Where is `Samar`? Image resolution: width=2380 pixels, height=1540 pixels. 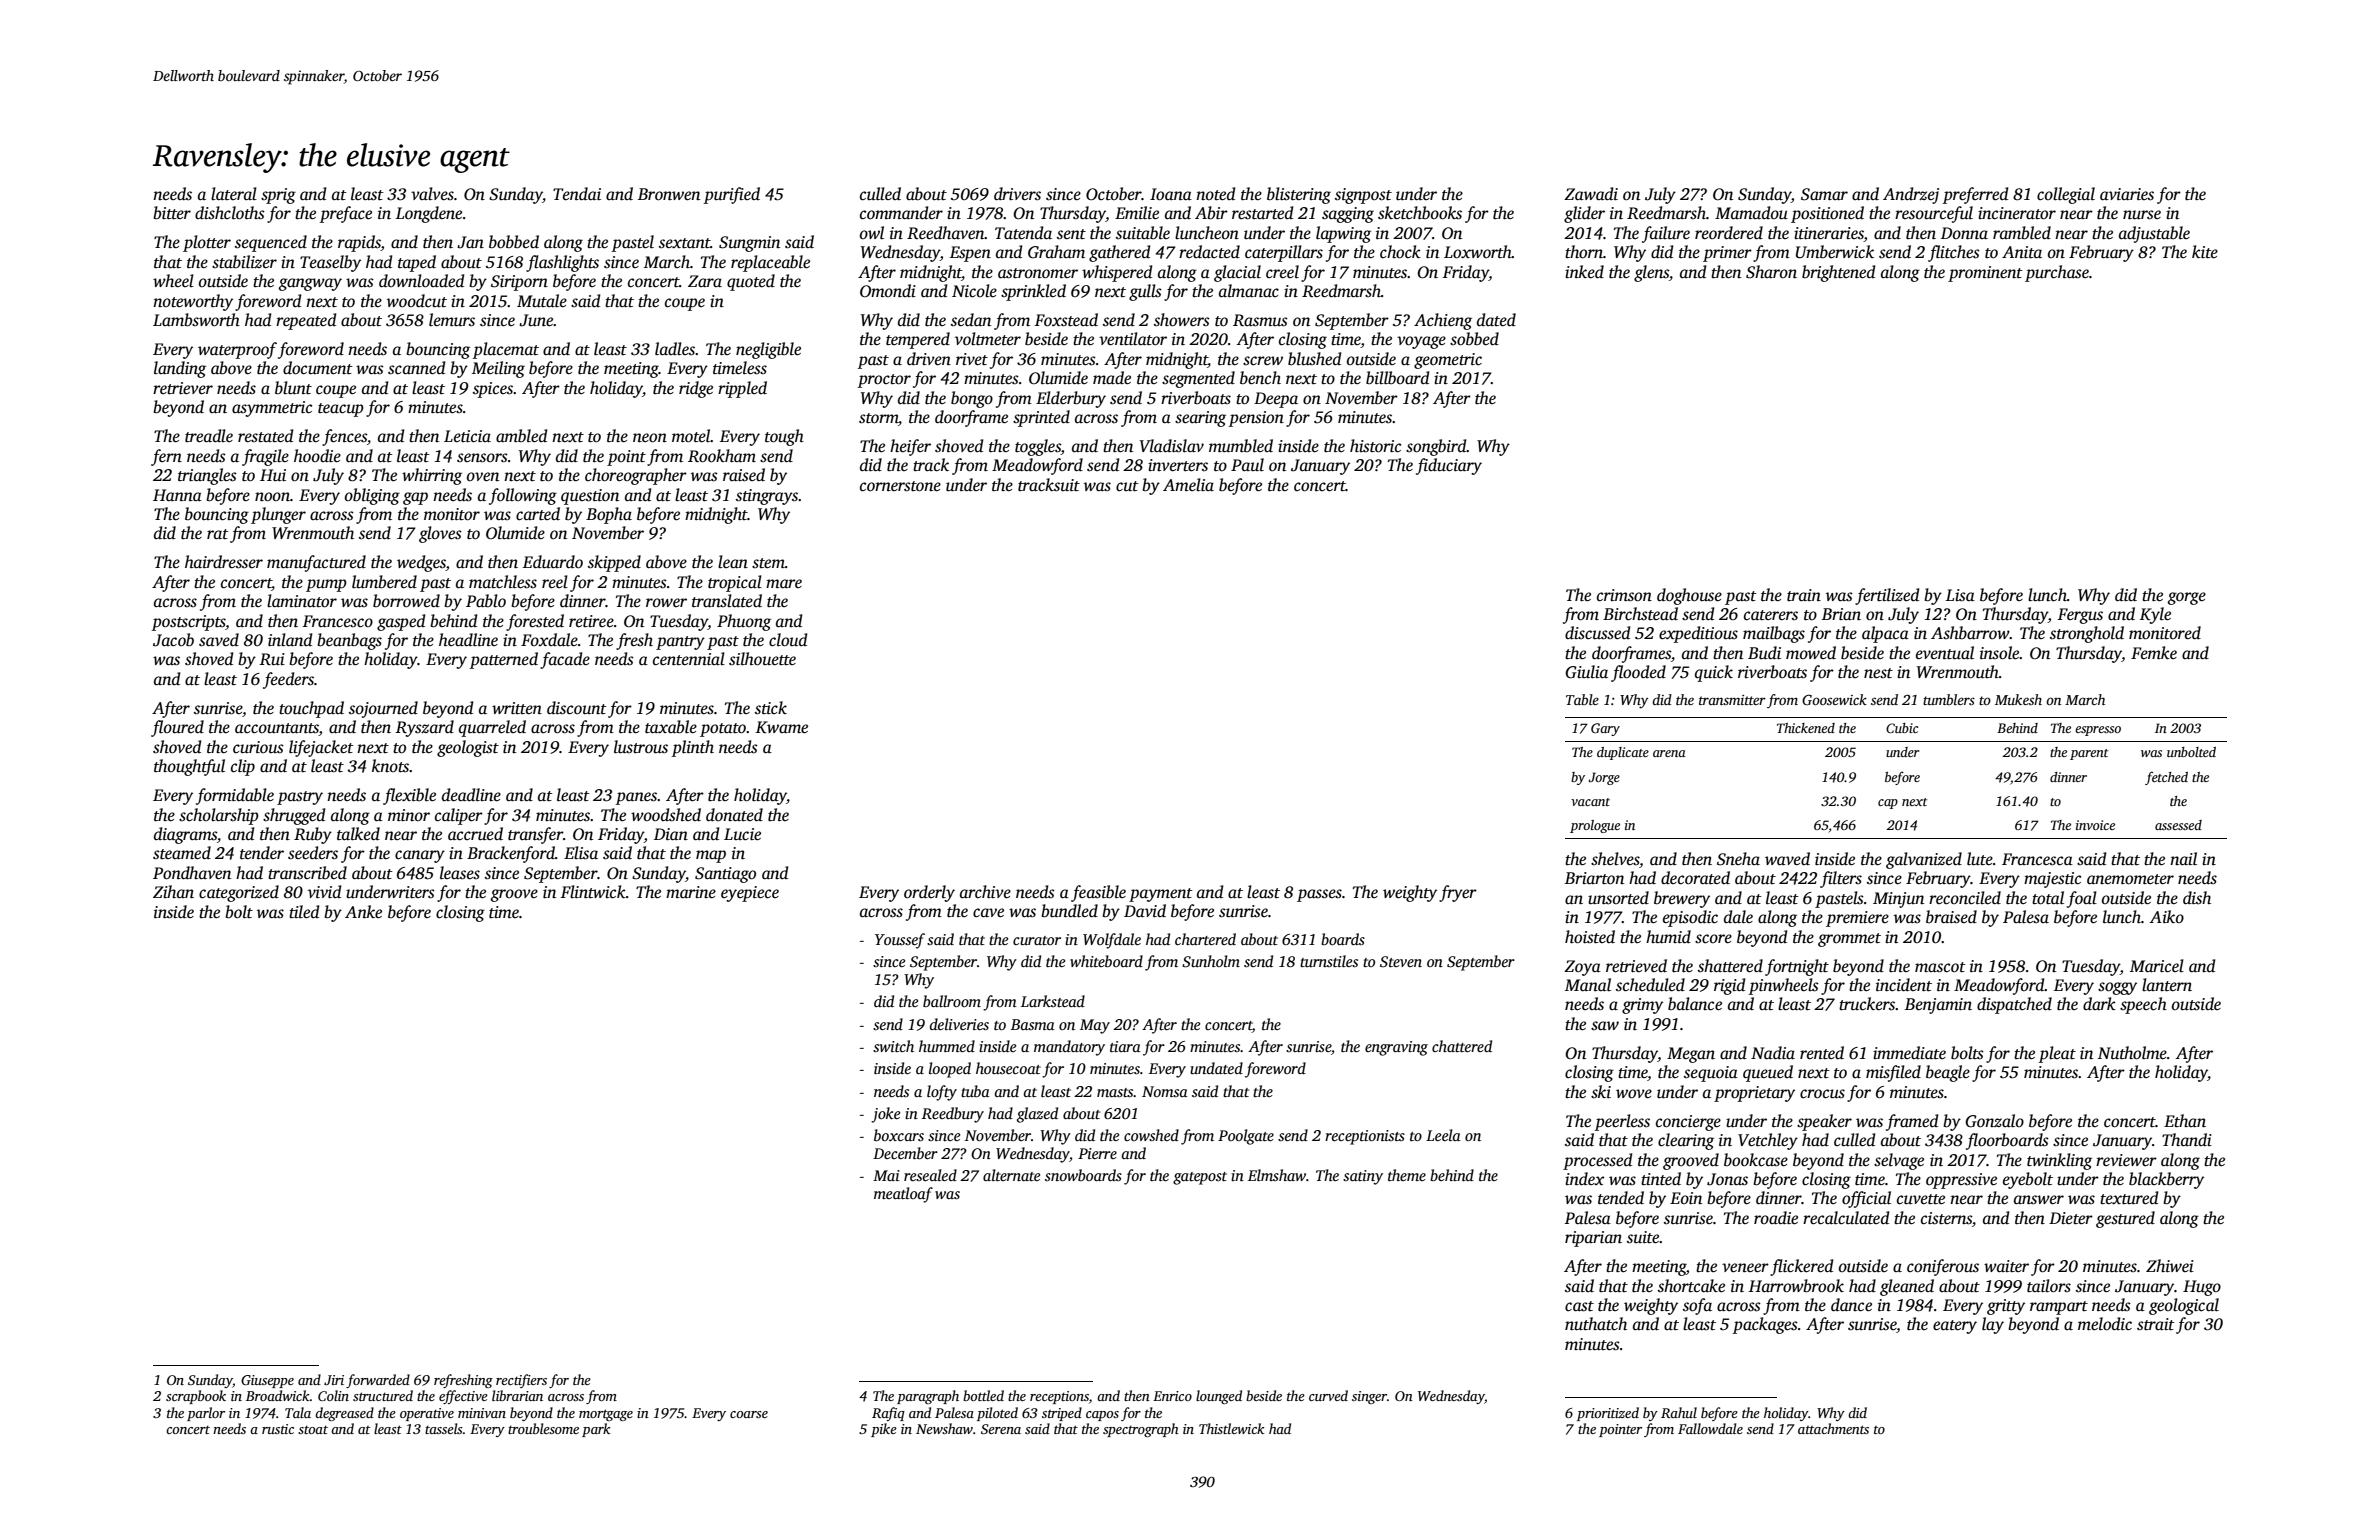 Samar is located at coordinates (1824, 194).
